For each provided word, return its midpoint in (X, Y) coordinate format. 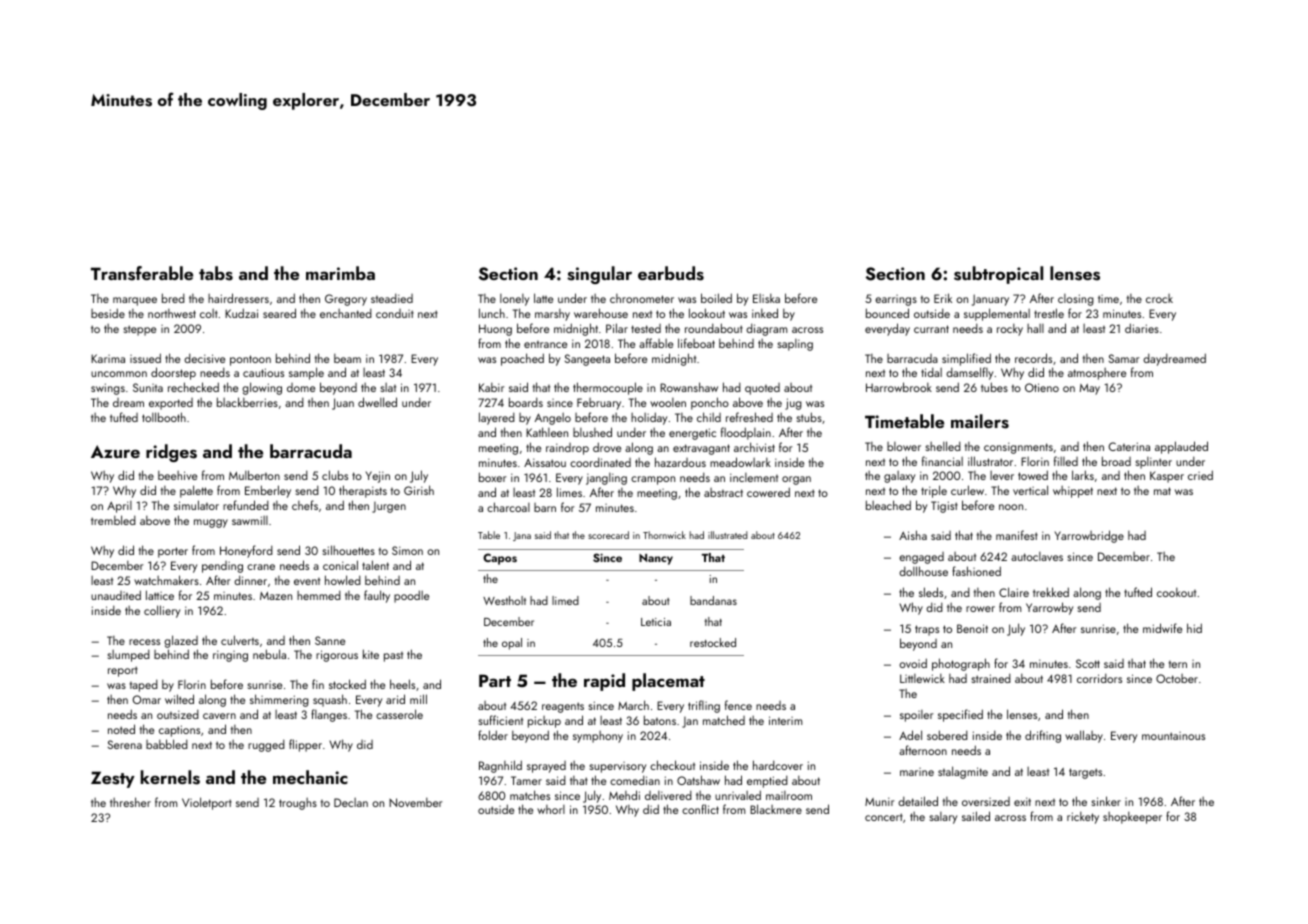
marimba (340, 273)
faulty (377, 596)
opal (512, 644)
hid (1194, 628)
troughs (298, 804)
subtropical (998, 275)
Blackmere (776, 809)
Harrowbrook (899, 387)
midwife (1162, 628)
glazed (181, 641)
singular (599, 275)
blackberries (247, 402)
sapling (795, 345)
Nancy (656, 559)
